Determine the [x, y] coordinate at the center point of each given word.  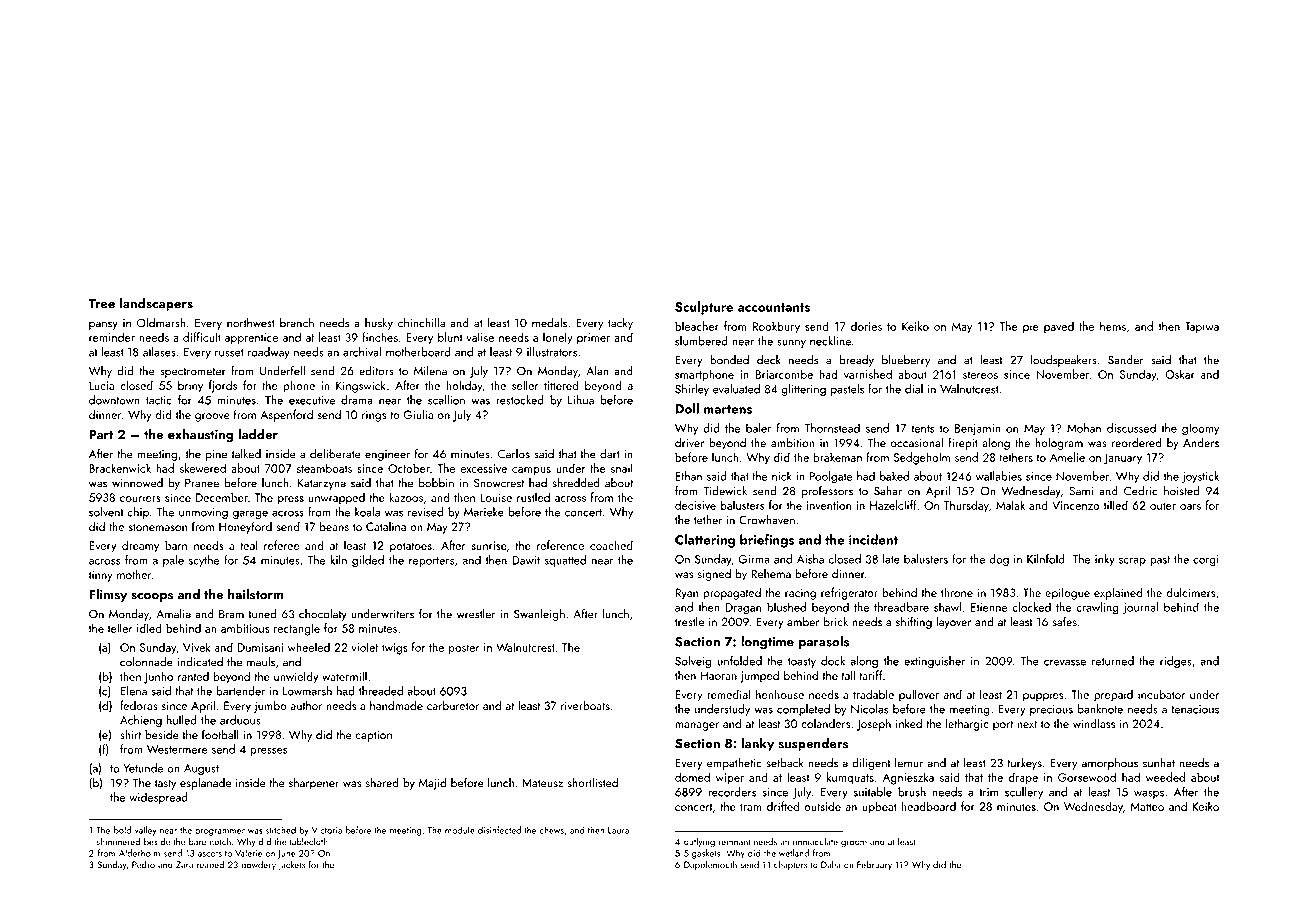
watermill [344, 676]
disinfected [499, 830]
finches [380, 337]
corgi [1206, 561]
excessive [484, 468]
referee [282, 545]
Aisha [810, 559]
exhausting [200, 436]
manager [697, 726]
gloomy [1200, 429]
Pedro [143, 865]
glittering [803, 390]
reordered [1137, 443]
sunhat [1159, 763]
